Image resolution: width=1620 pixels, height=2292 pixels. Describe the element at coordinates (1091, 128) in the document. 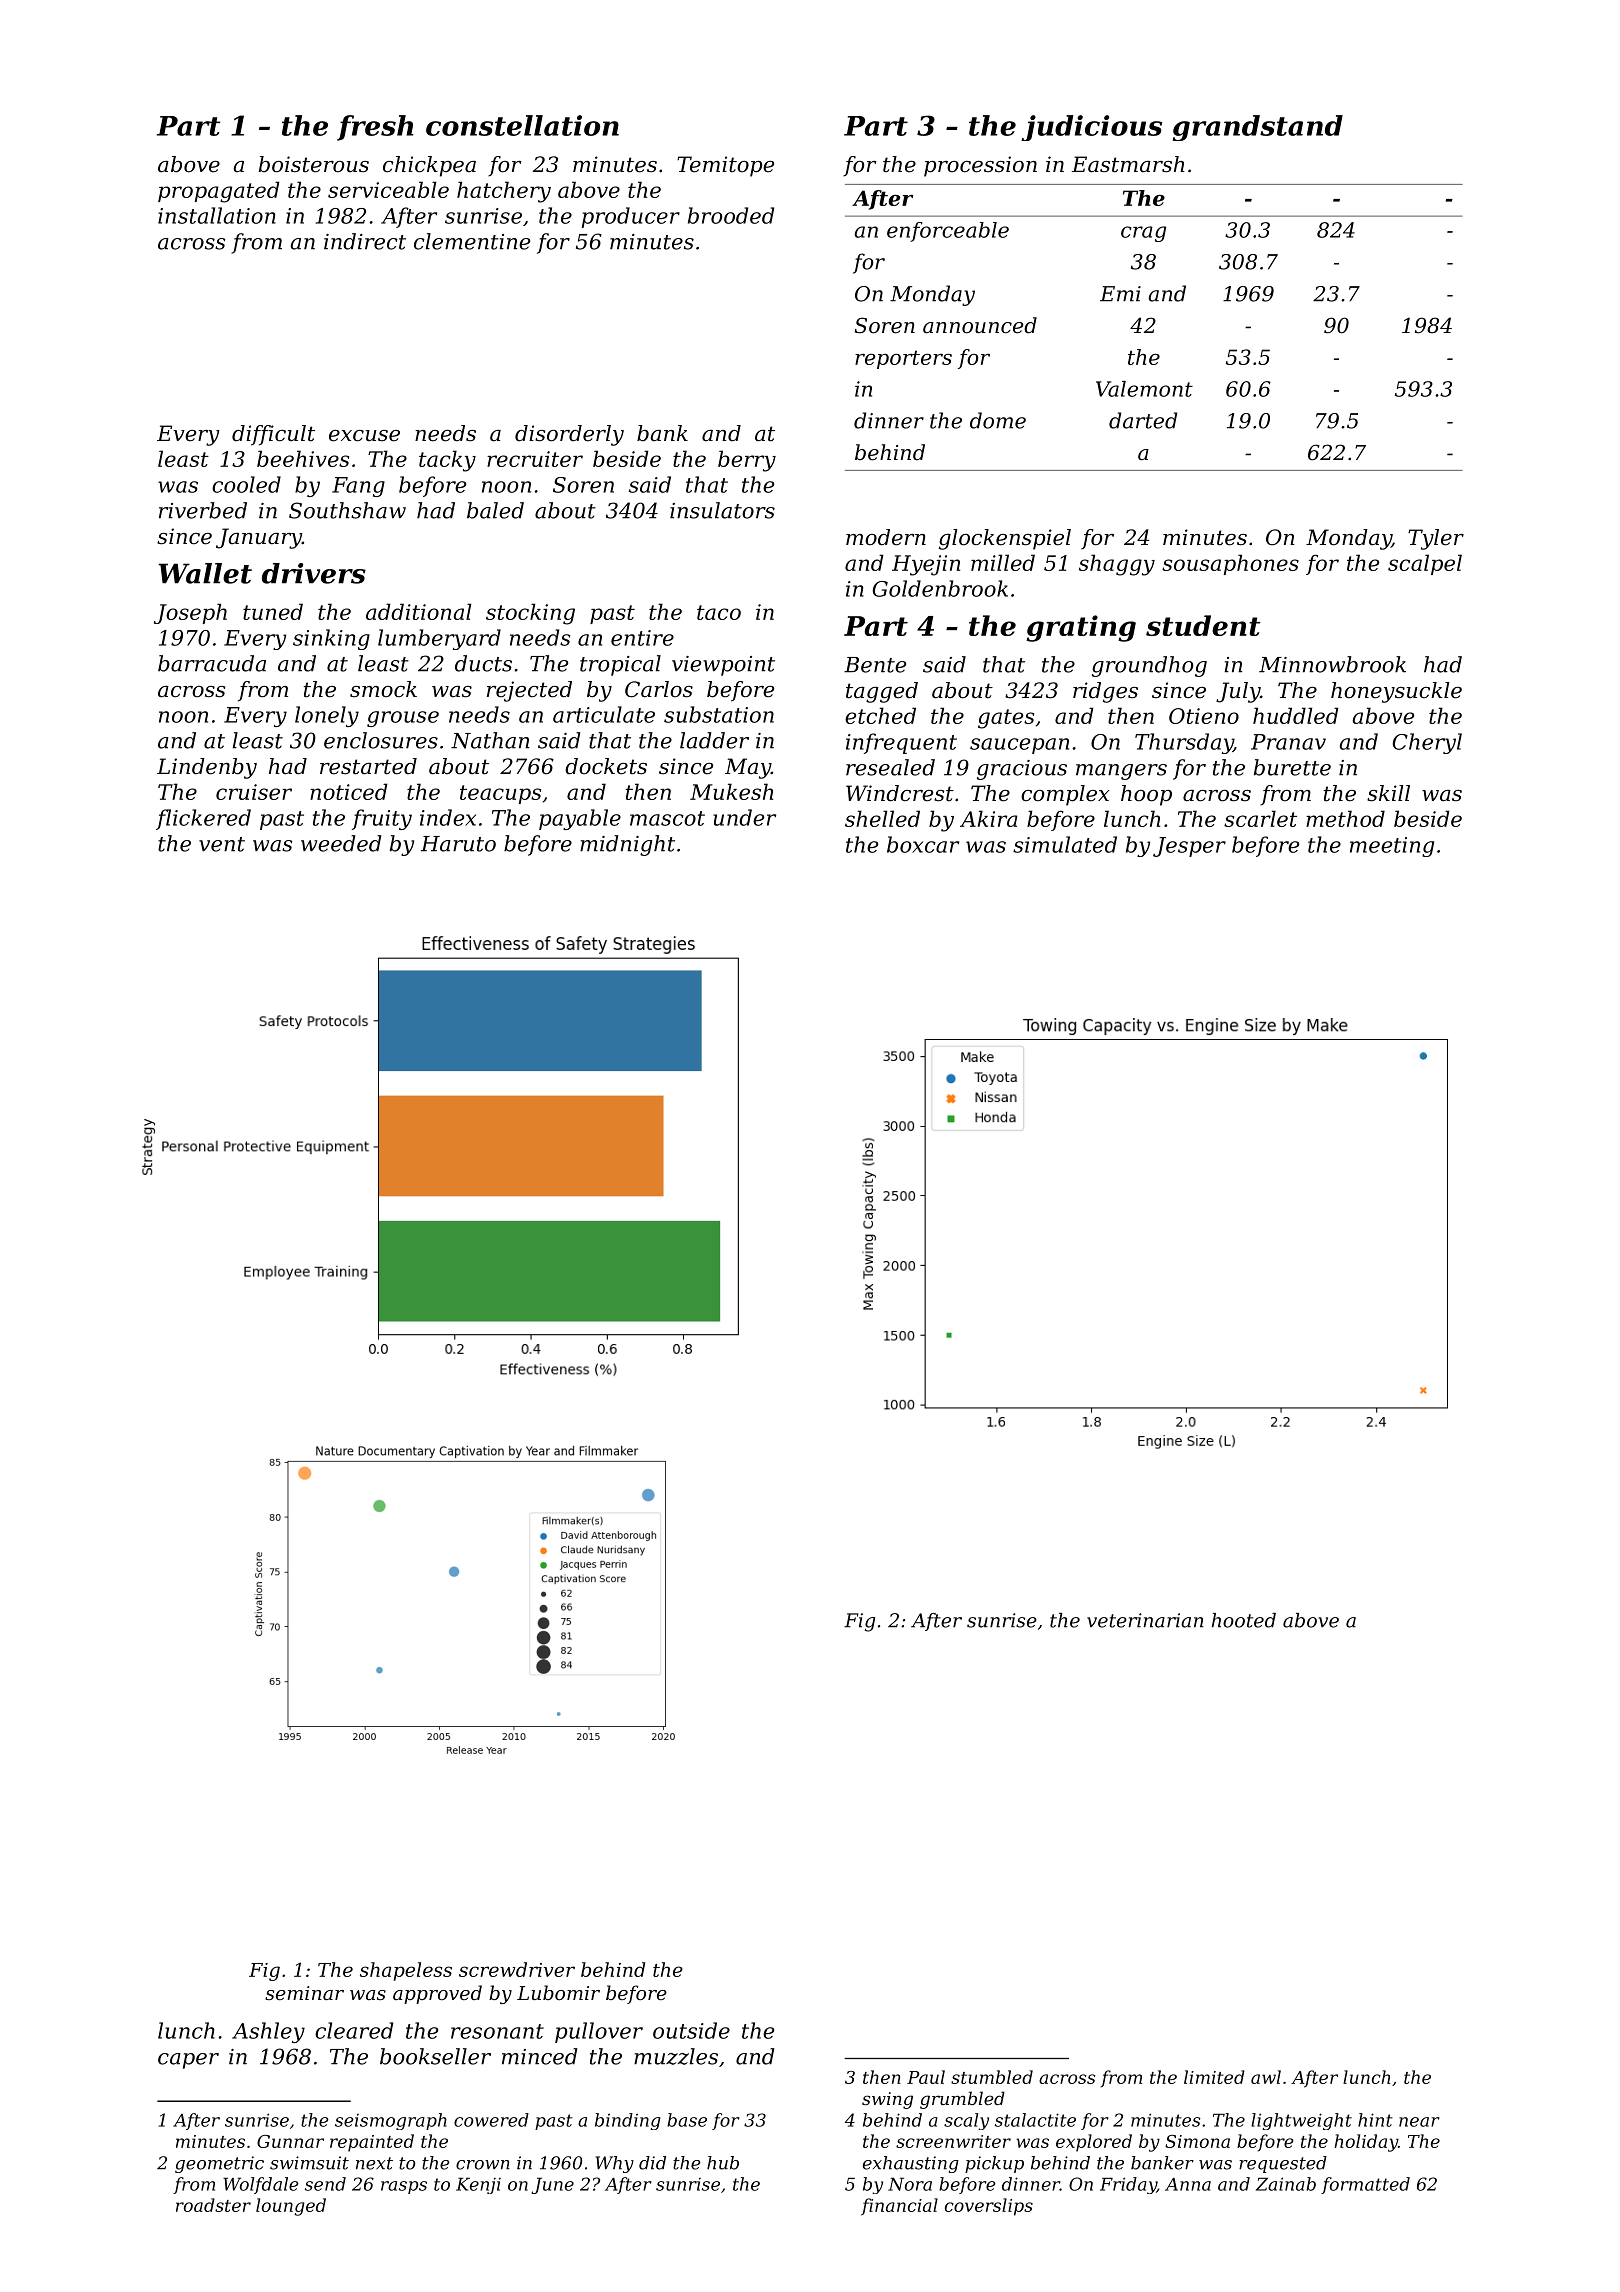

I see `judicious` at that location.
